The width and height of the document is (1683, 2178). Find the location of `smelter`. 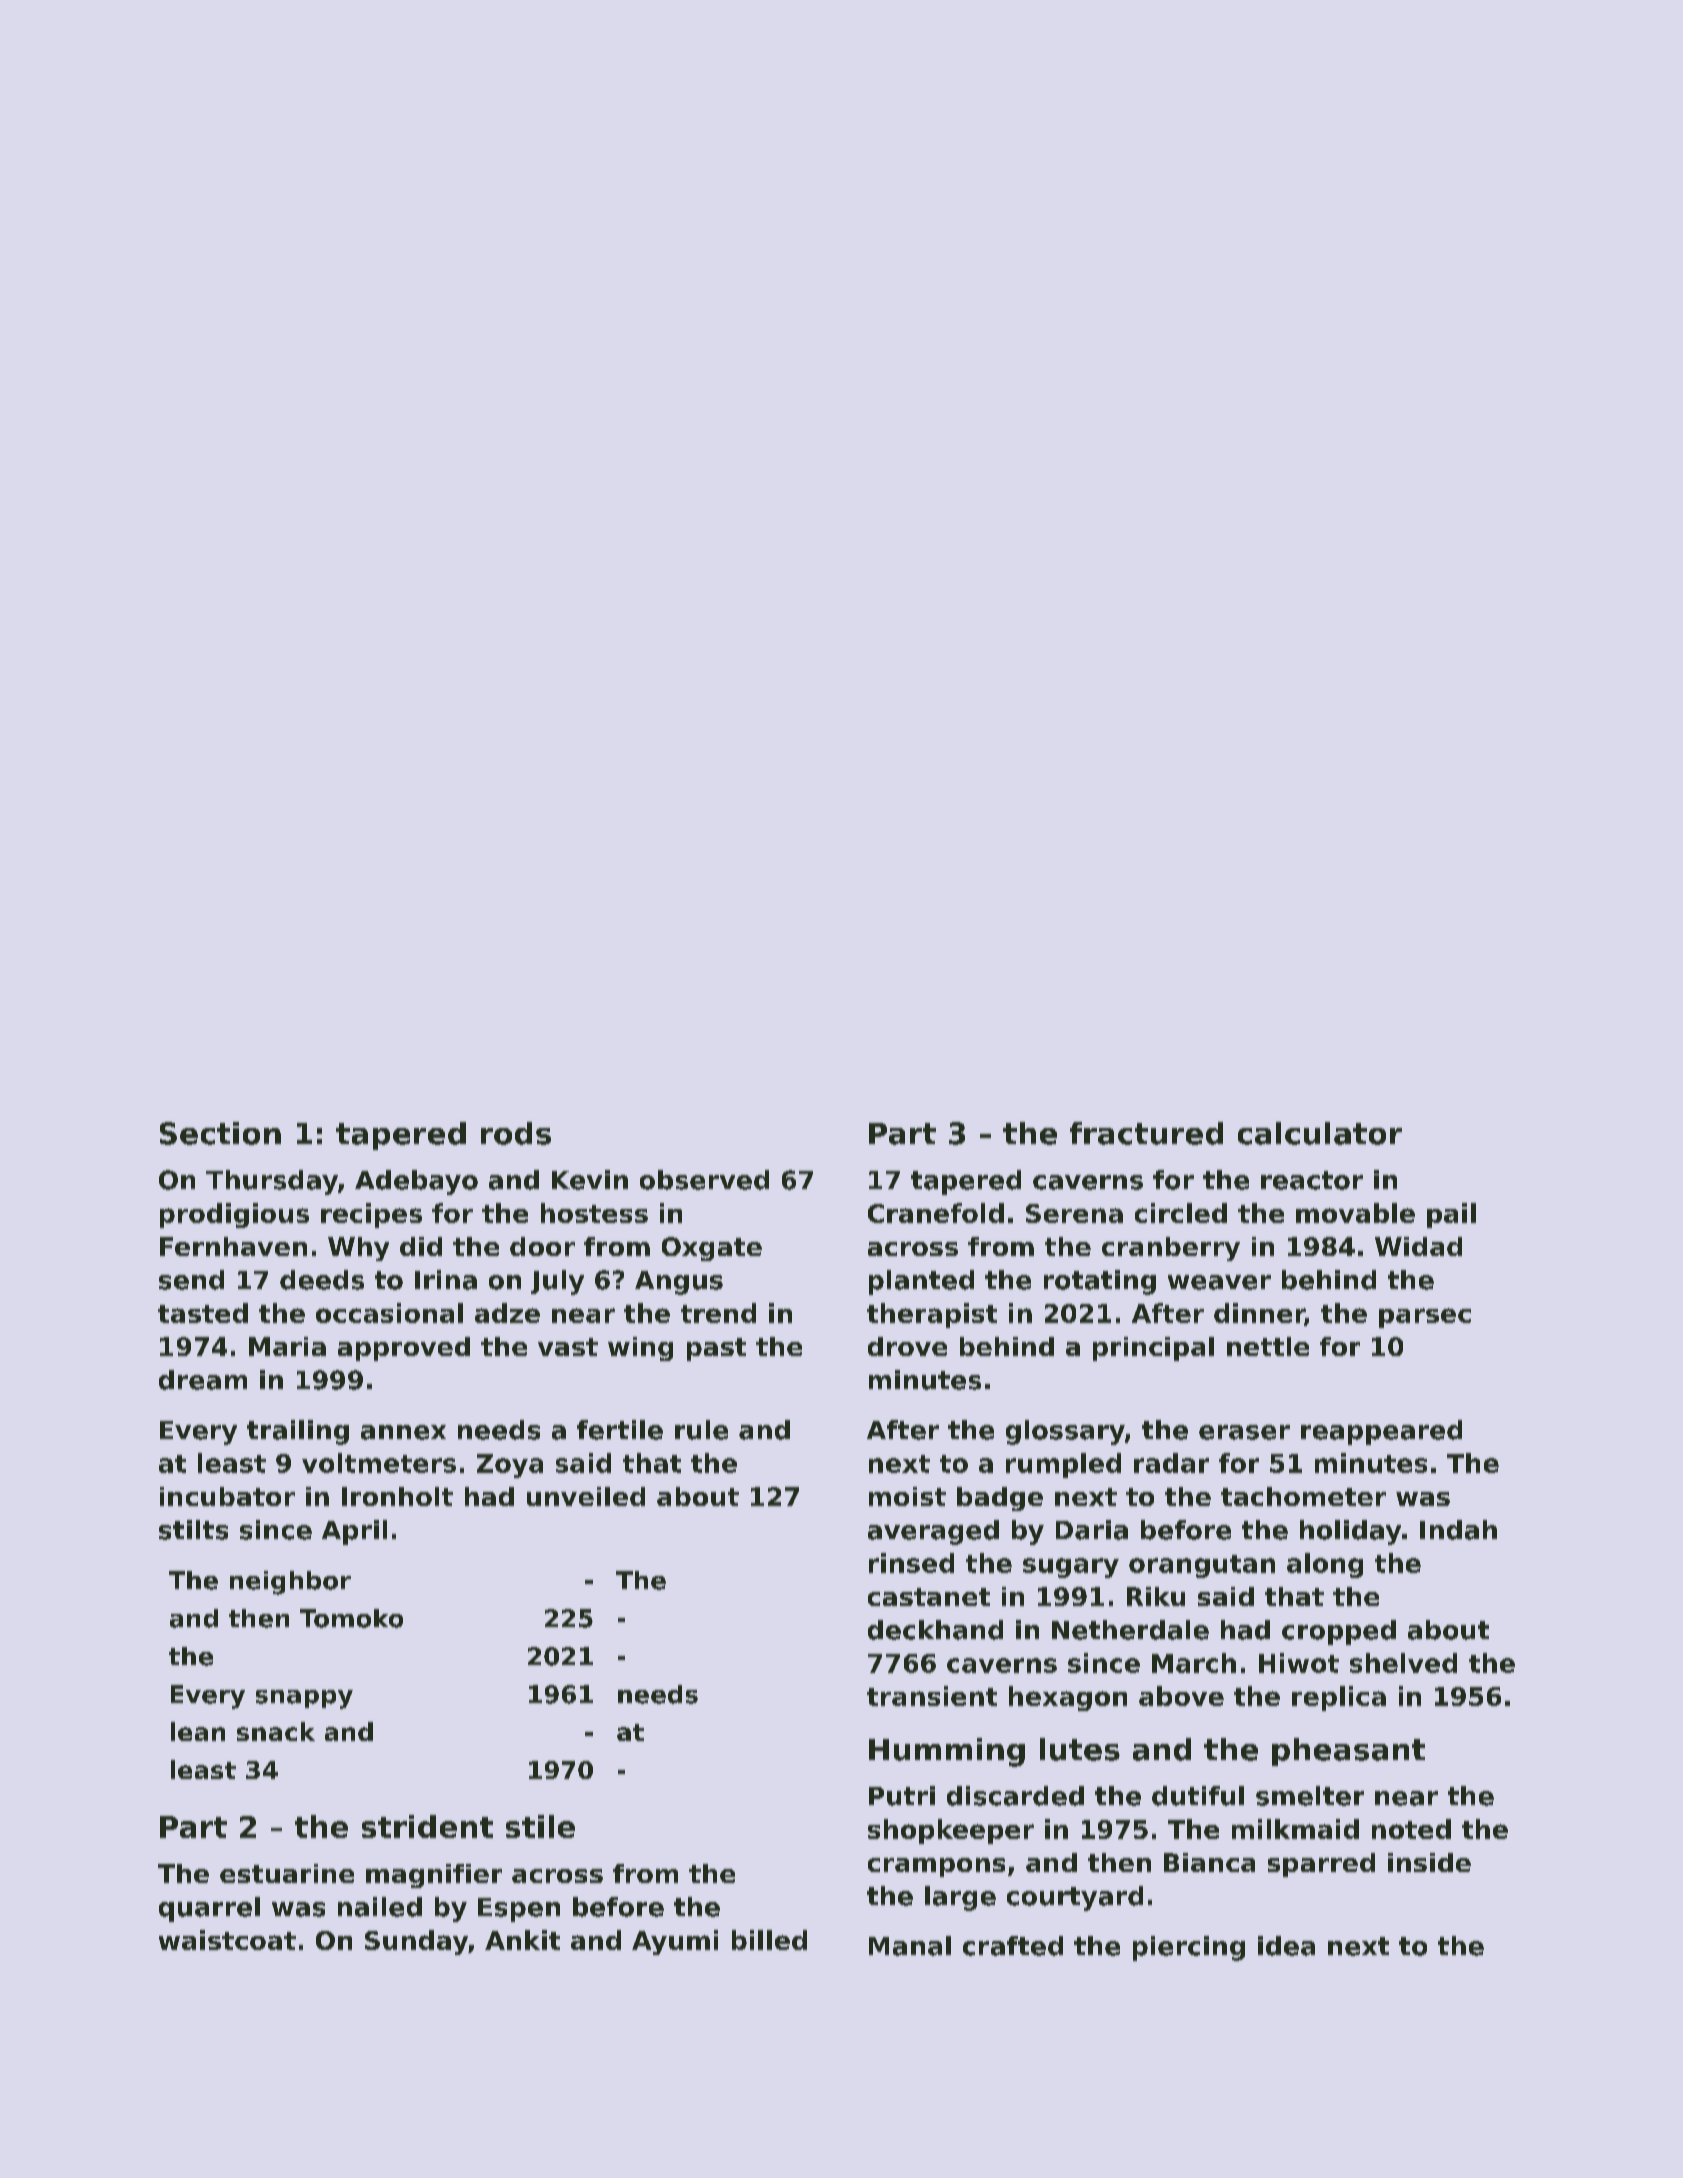

smelter is located at coordinates (1310, 1796).
